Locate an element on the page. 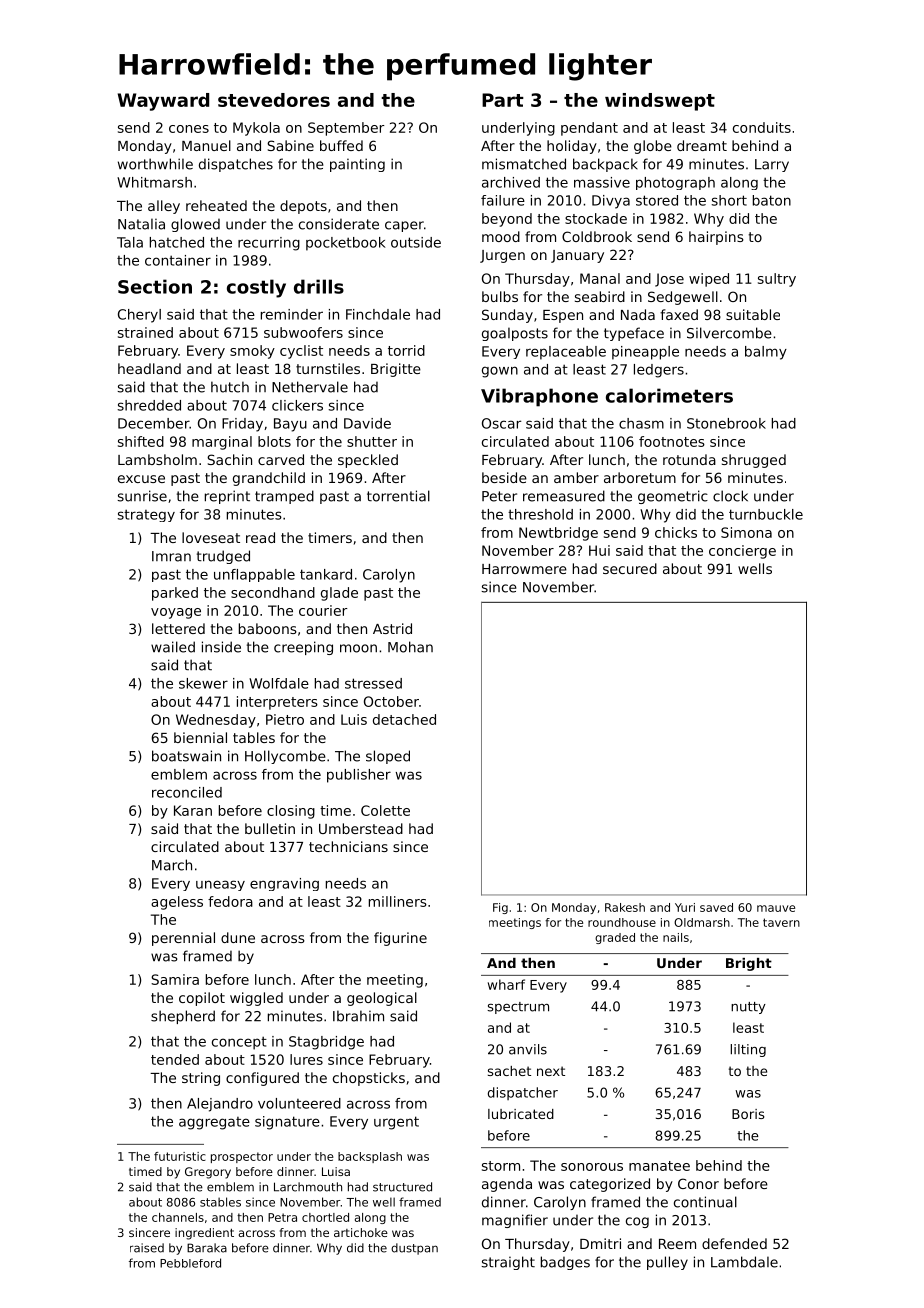  wailed is located at coordinates (173, 647).
